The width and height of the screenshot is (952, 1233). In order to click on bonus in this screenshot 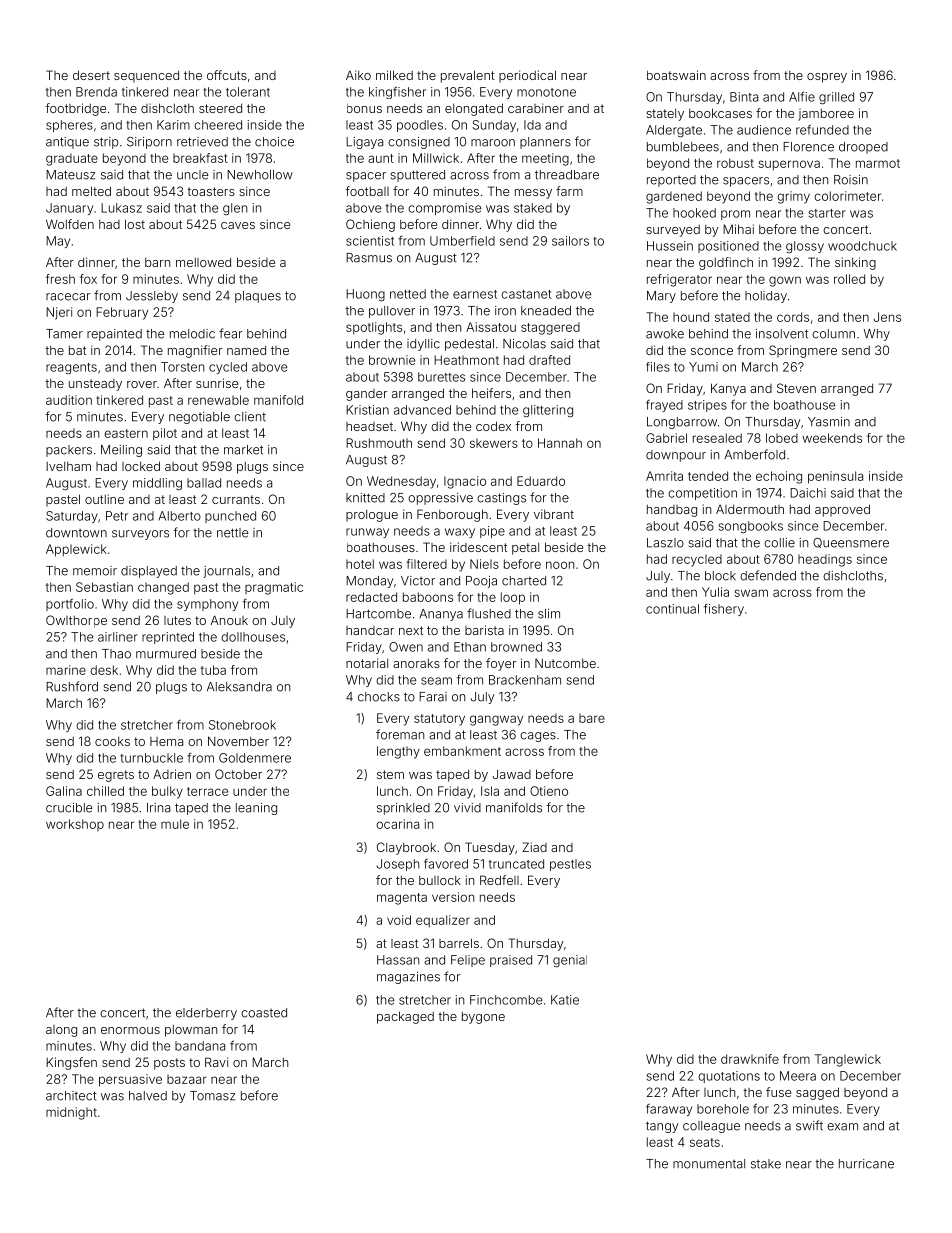, I will do `click(364, 108)`.
